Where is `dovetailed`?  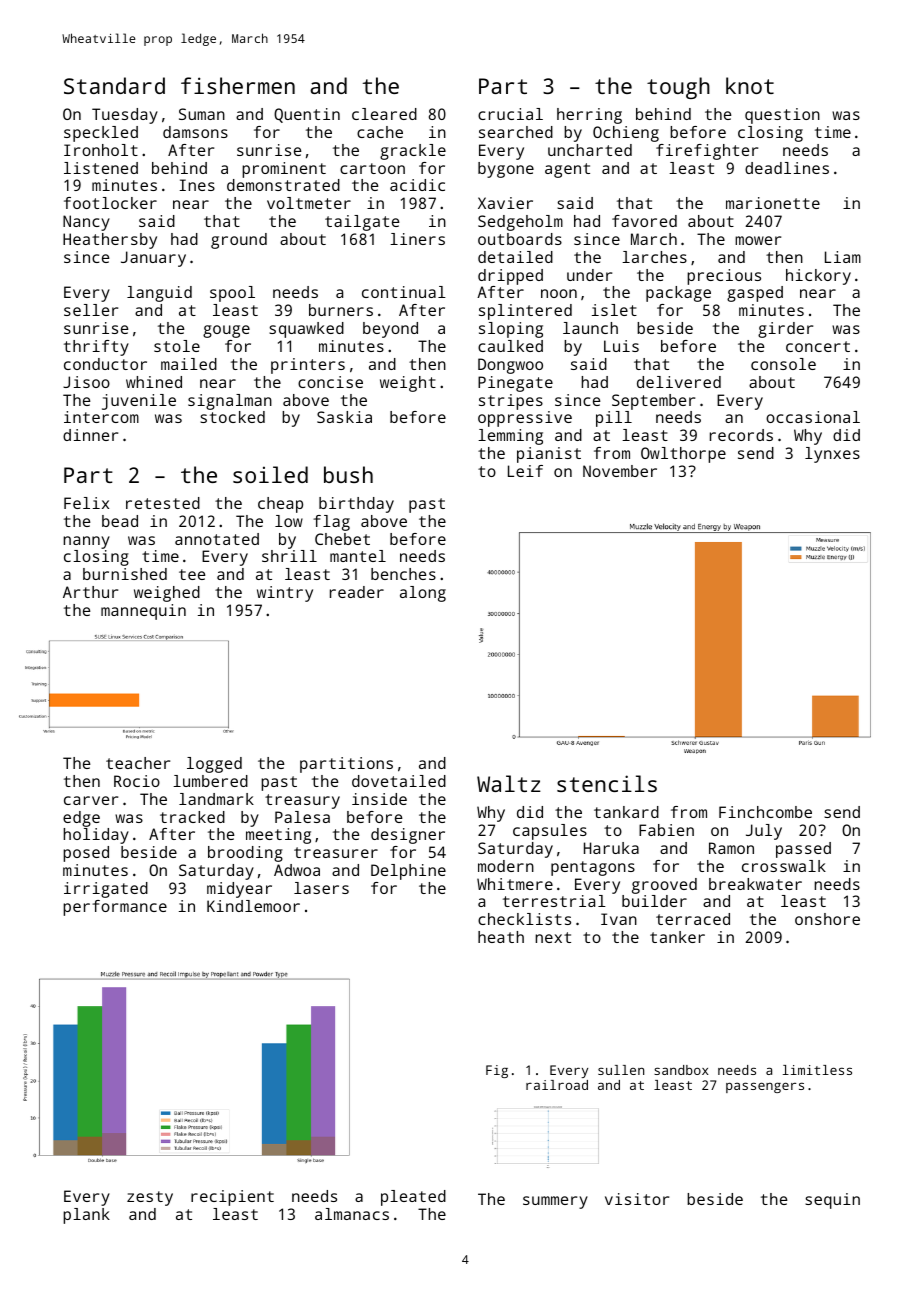
dovetailed is located at coordinates (399, 781).
